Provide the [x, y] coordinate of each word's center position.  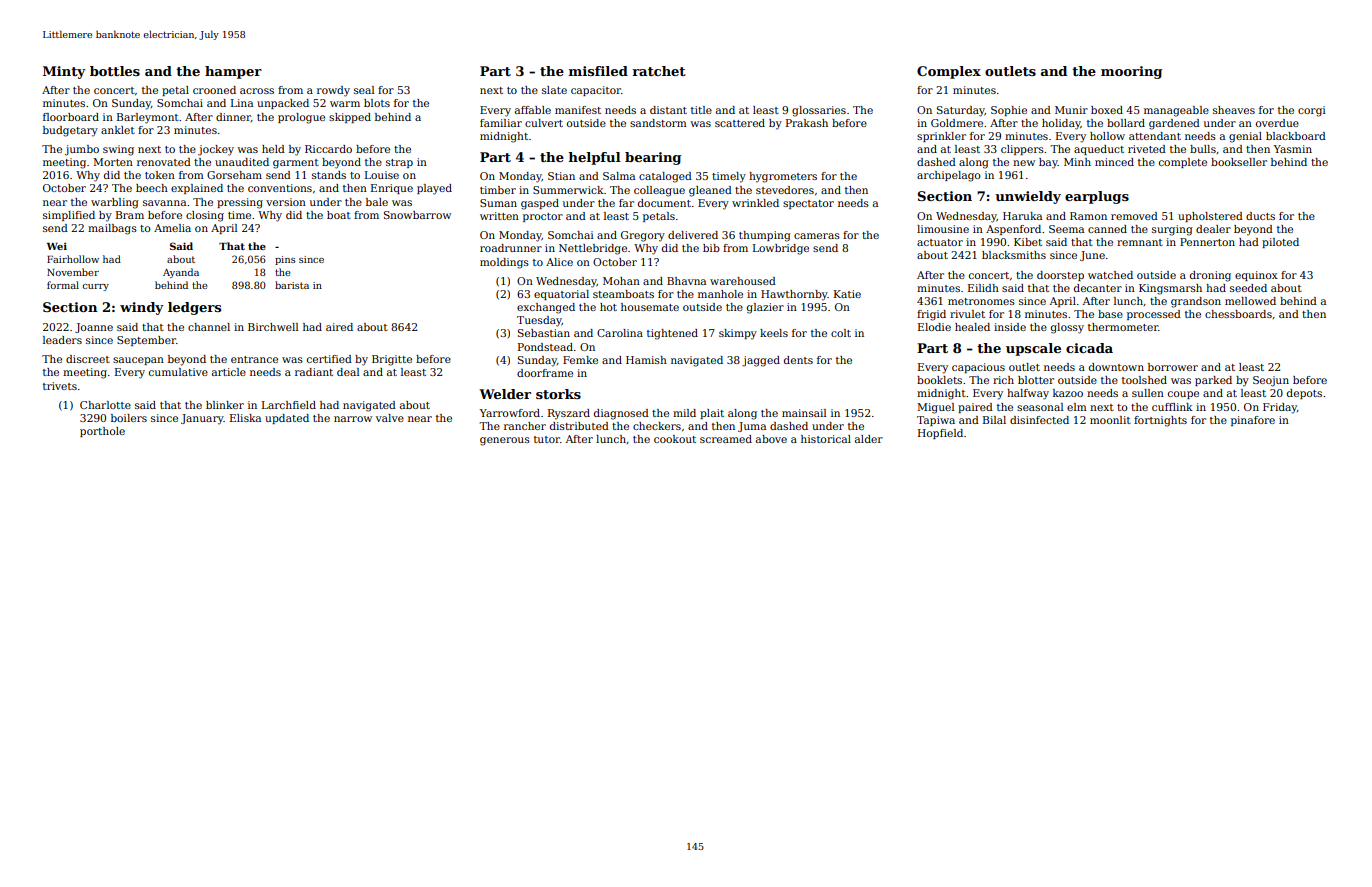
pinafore [1253, 421]
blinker [225, 405]
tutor [547, 439]
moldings [504, 263]
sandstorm [658, 123]
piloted [1280, 243]
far [626, 203]
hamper [233, 72]
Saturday [961, 111]
